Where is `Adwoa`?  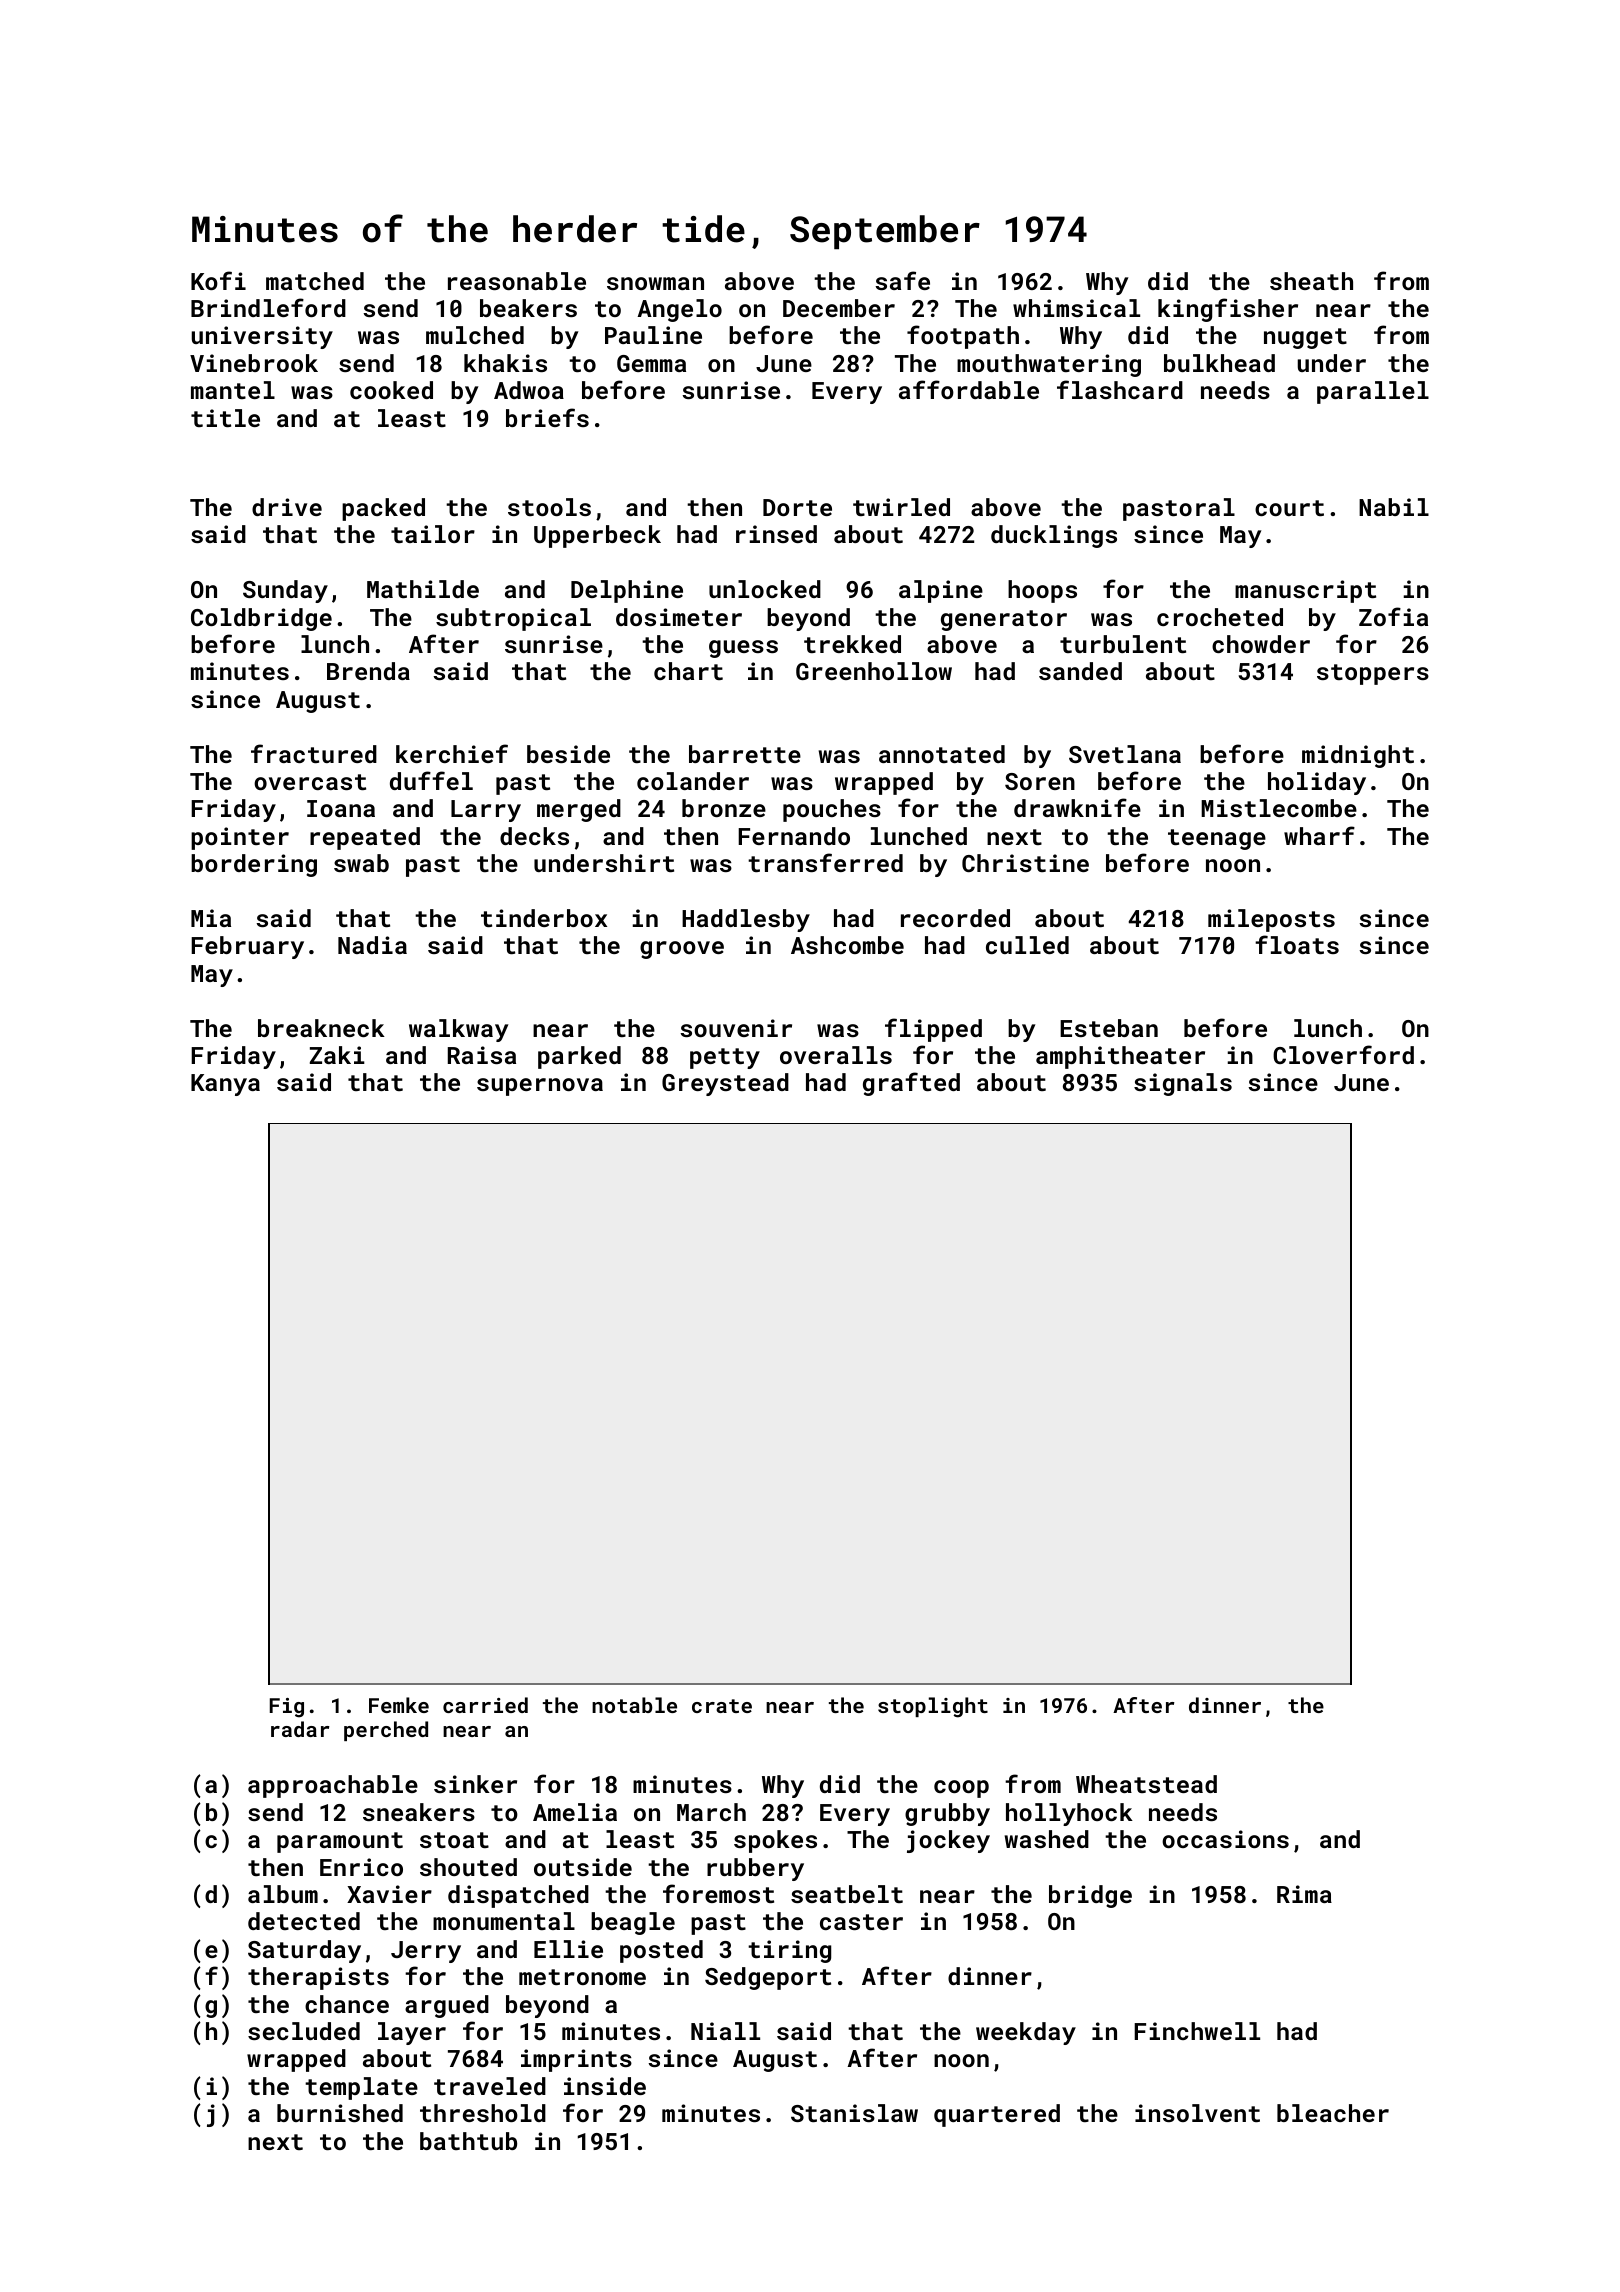
Adwoa is located at coordinates (529, 390).
